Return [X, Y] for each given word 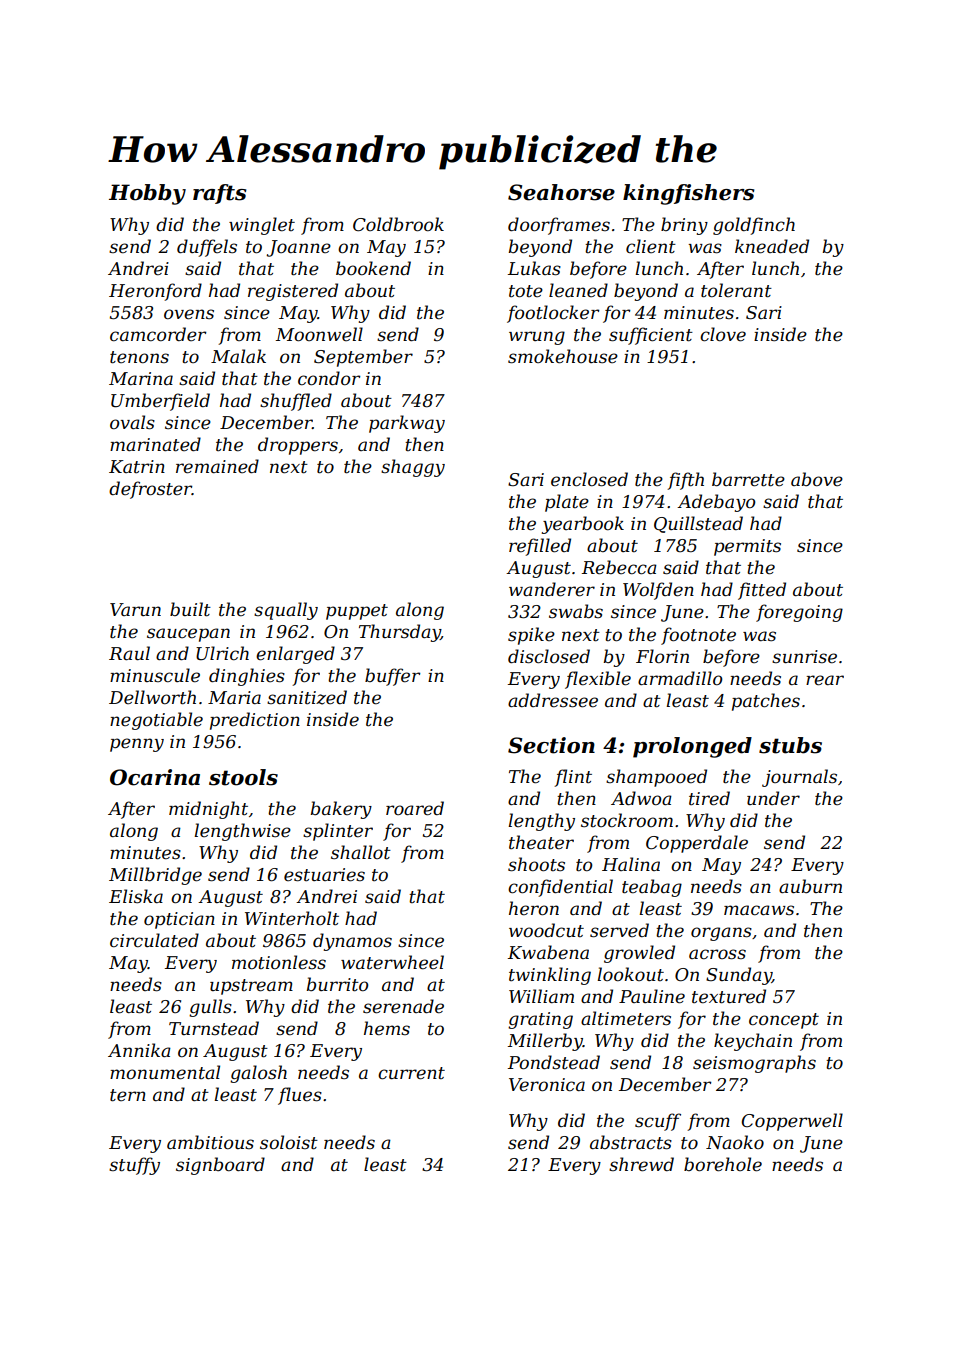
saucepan [188, 635]
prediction [255, 721]
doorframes [559, 226]
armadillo [680, 678]
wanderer [552, 589]
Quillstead [698, 524]
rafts [219, 194]
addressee [553, 700]
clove [723, 334]
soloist [289, 1142]
